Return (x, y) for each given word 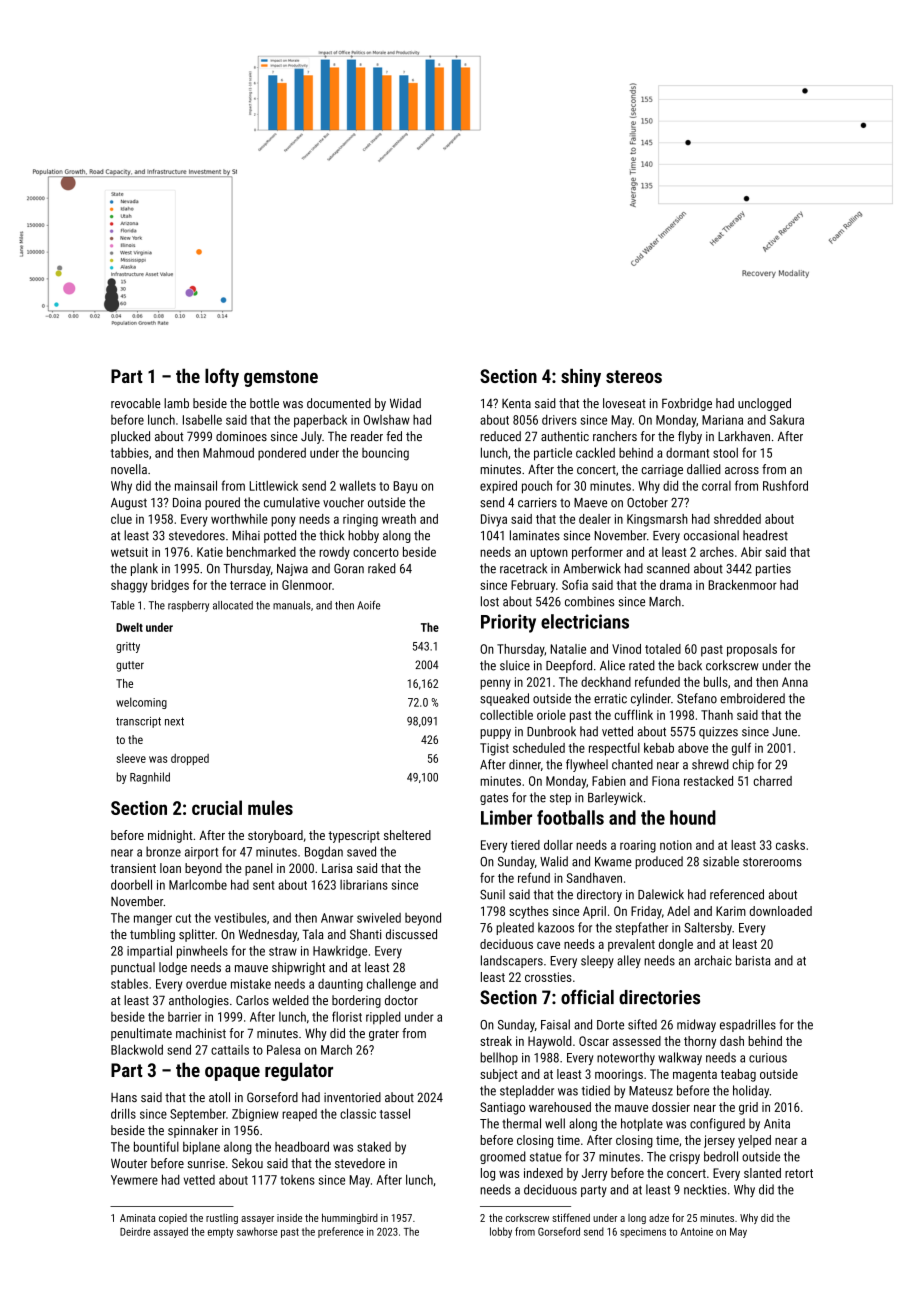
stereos (634, 376)
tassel (395, 1113)
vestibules (240, 918)
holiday (751, 1091)
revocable (136, 403)
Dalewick (661, 894)
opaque (232, 1074)
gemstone (281, 378)
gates (494, 799)
